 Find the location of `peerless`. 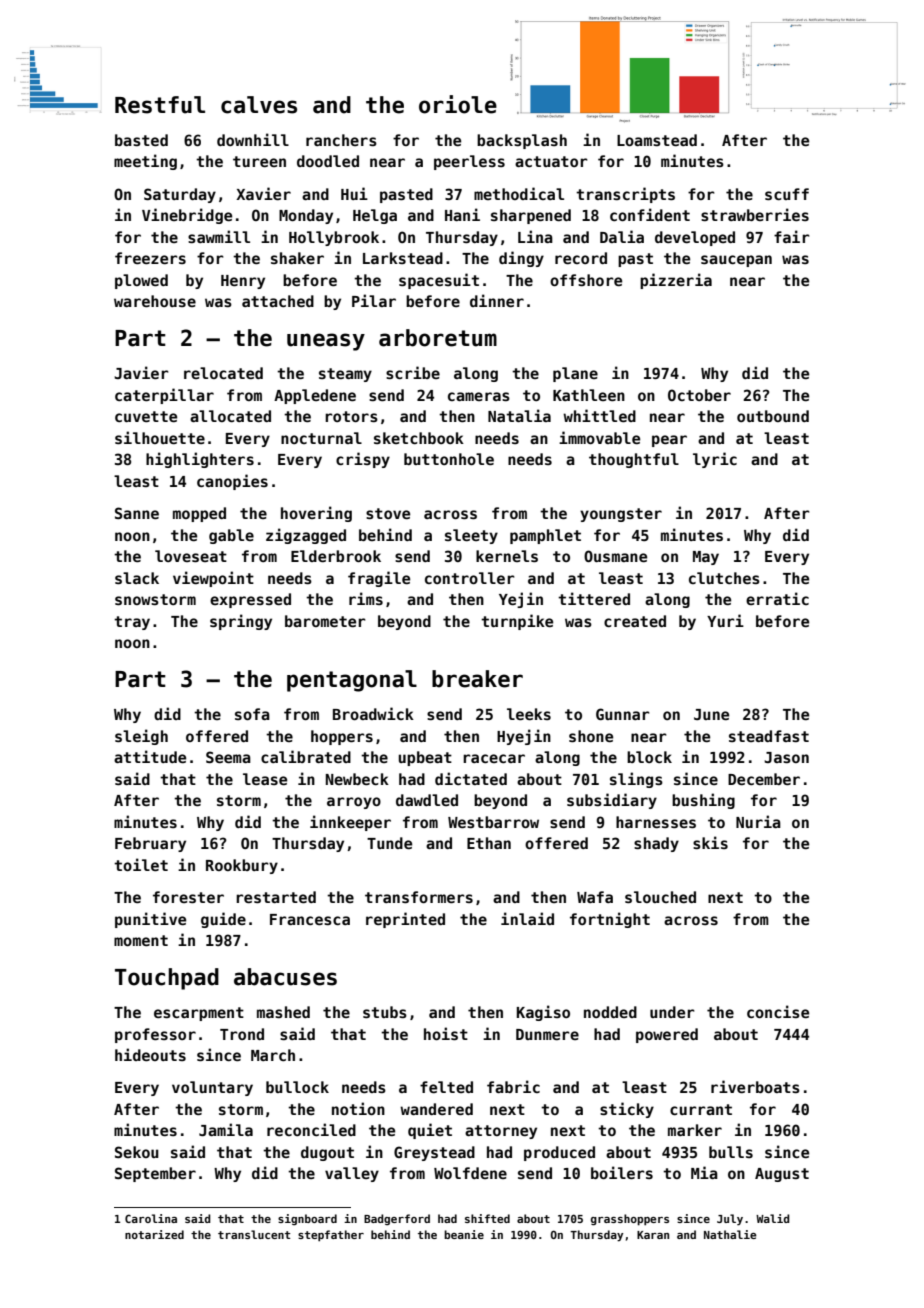

peerless is located at coordinates (469, 162).
